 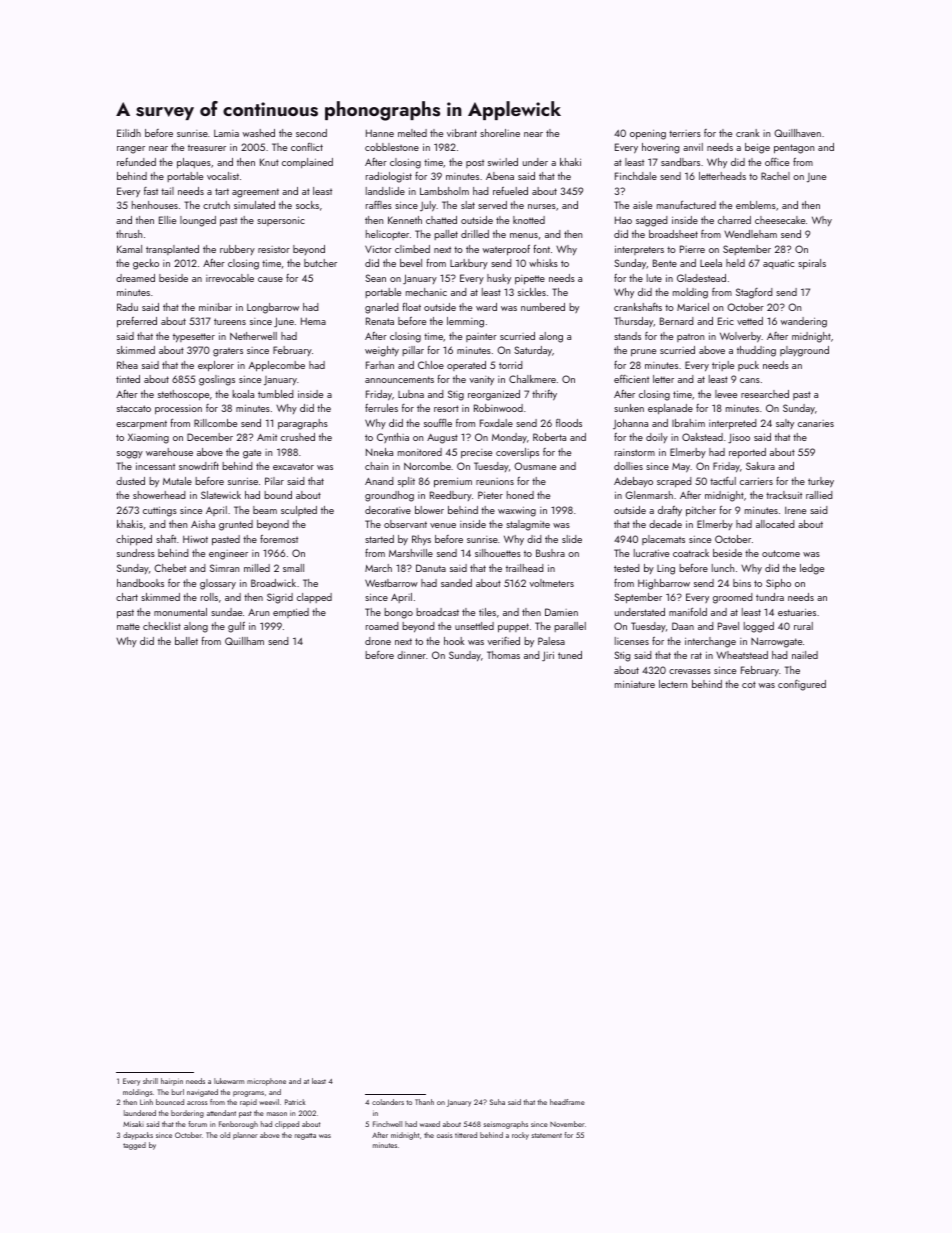 What do you see at coordinates (307, 205) in the screenshot?
I see `socks` at bounding box center [307, 205].
